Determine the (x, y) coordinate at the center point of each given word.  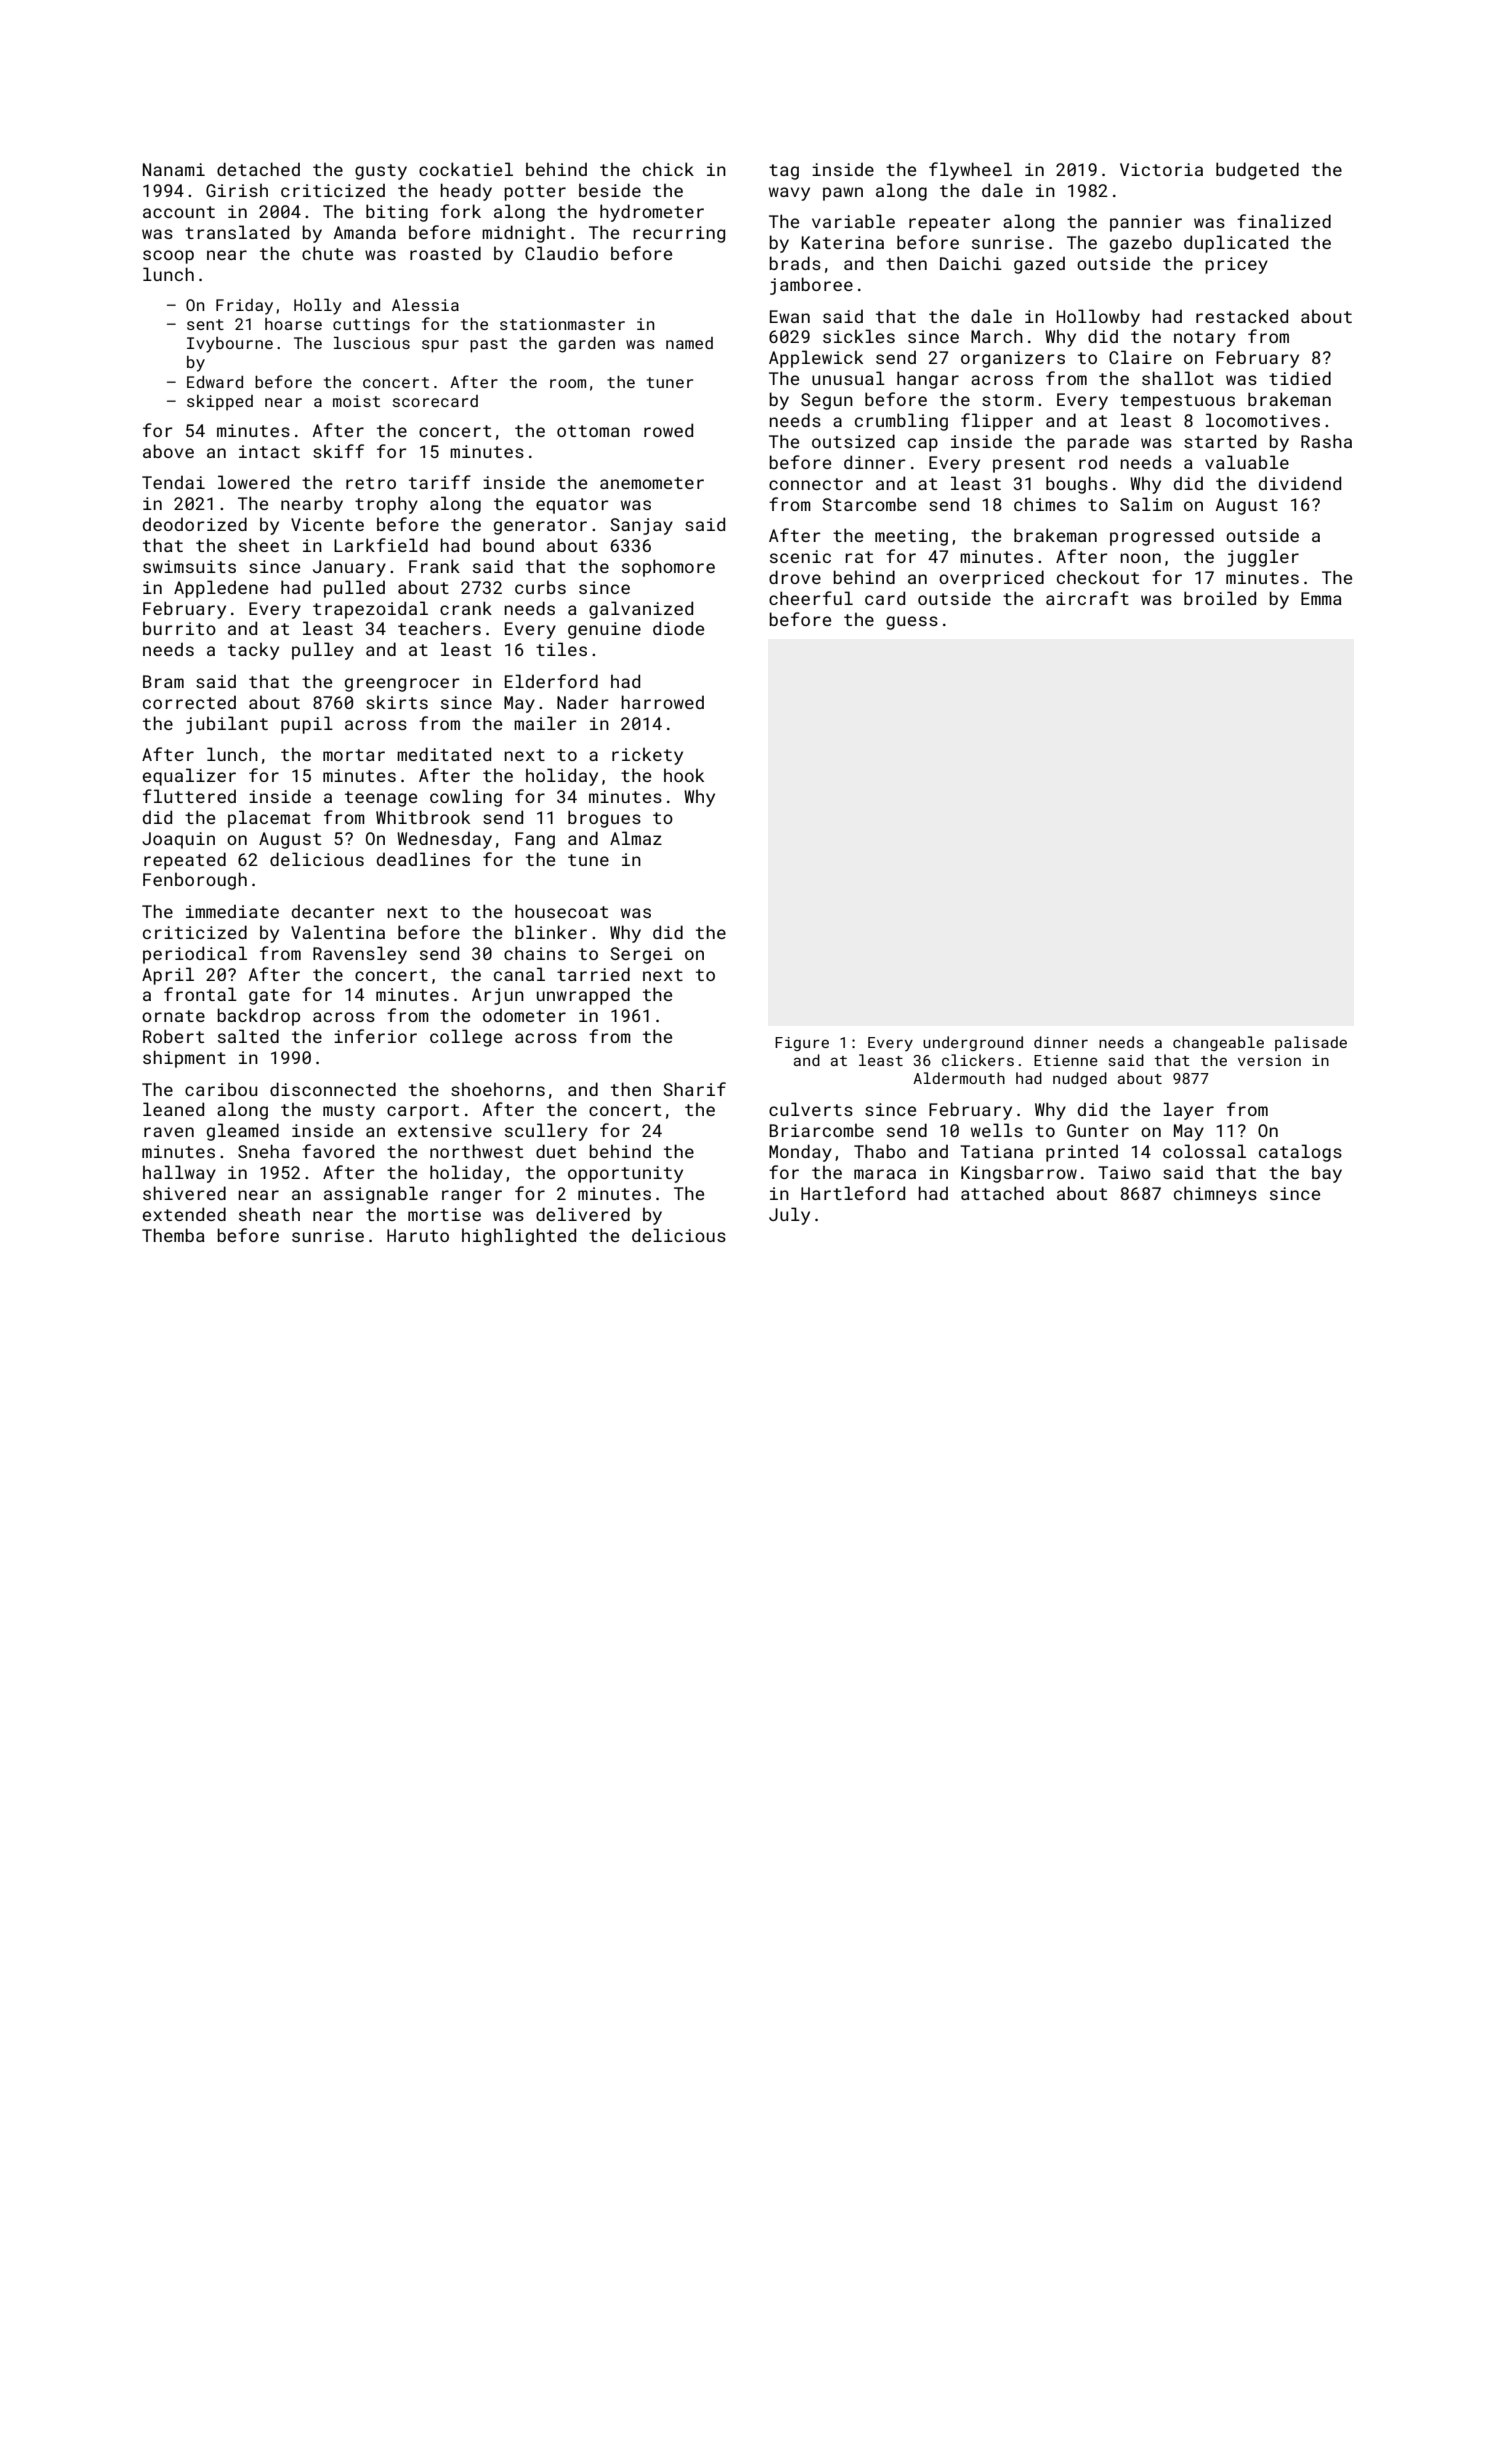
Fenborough (195, 881)
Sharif (695, 1089)
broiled (1220, 598)
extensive (445, 1130)
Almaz (636, 838)
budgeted (1257, 171)
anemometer (652, 483)
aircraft (1087, 598)
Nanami (174, 169)
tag (784, 172)
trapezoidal (370, 610)
